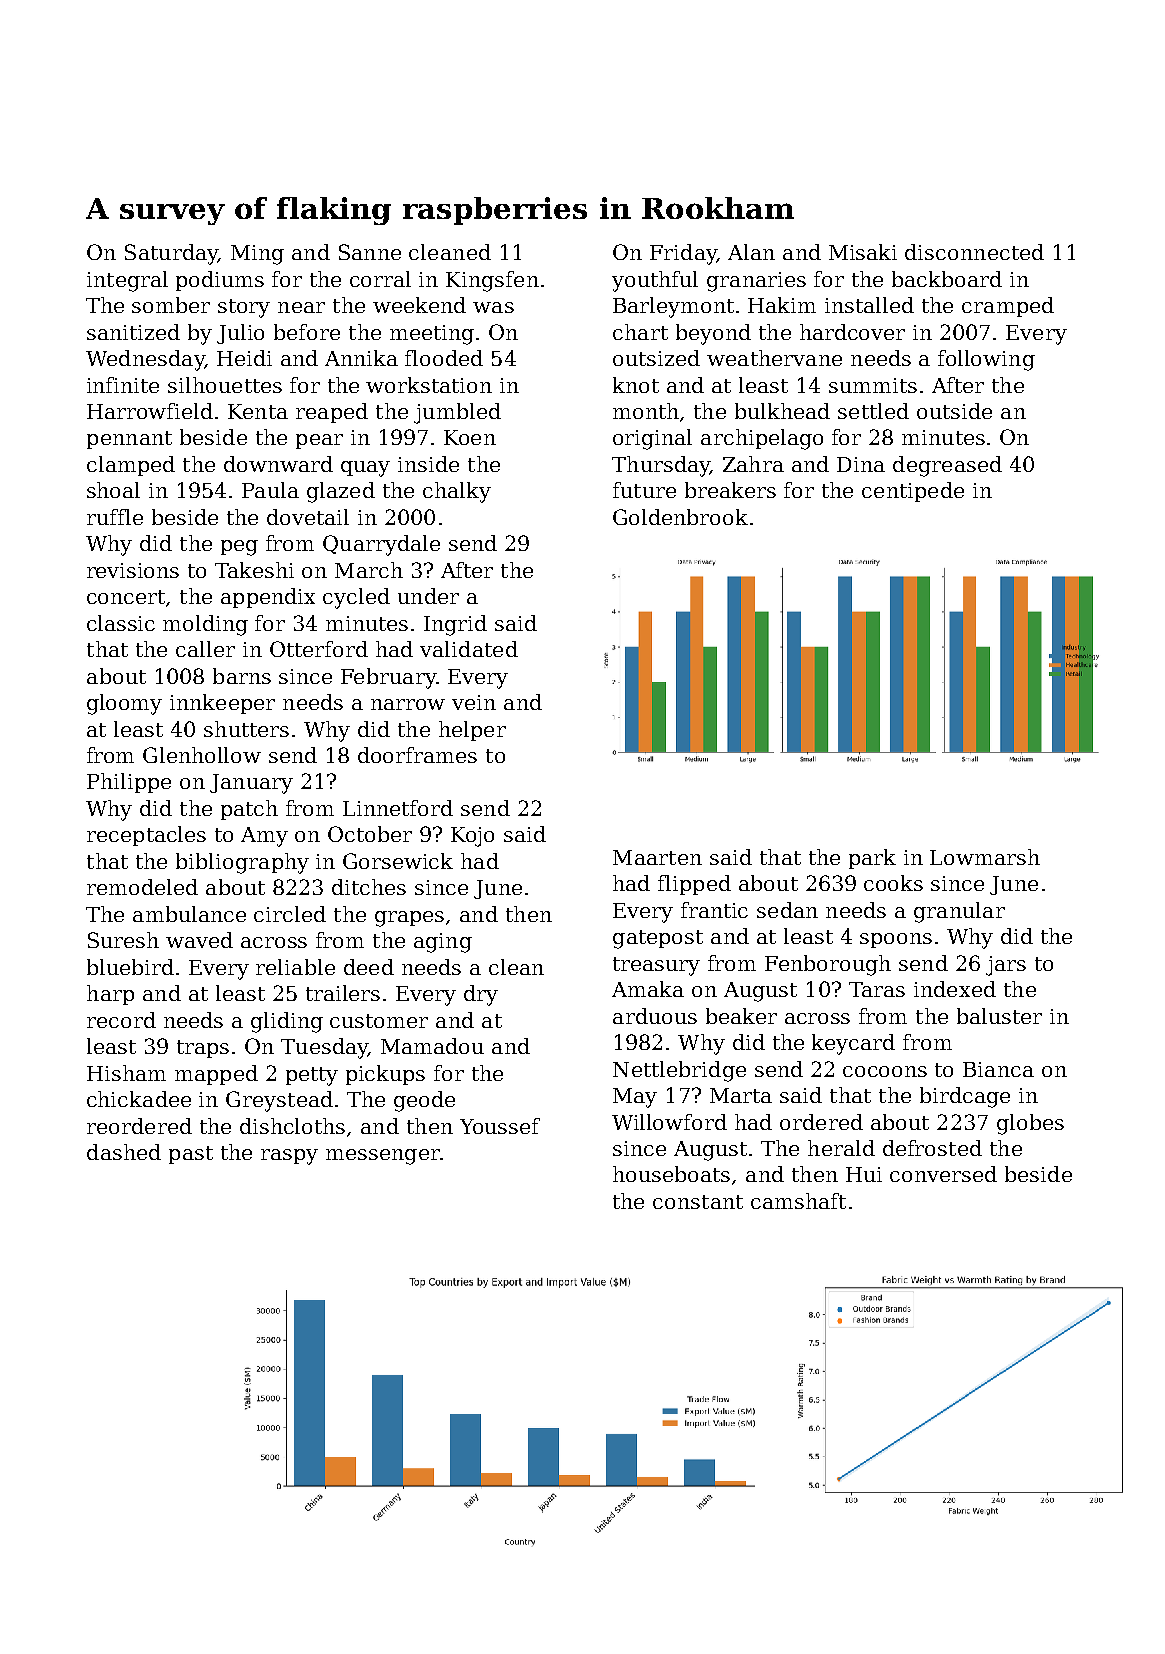  Describe the element at coordinates (270, 490) in the screenshot. I see `Paula` at that location.
